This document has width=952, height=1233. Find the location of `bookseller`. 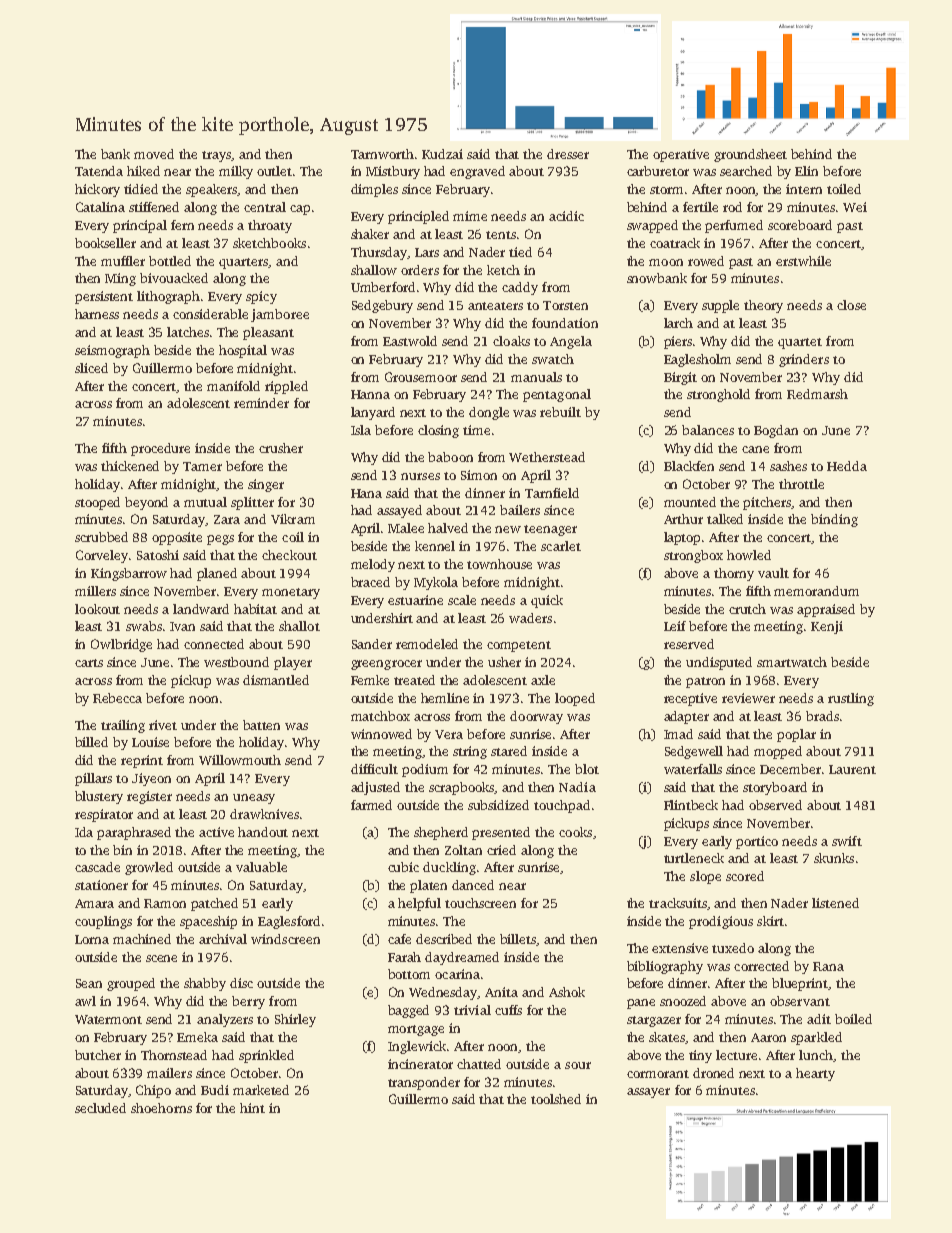

bookseller is located at coordinates (105, 243).
